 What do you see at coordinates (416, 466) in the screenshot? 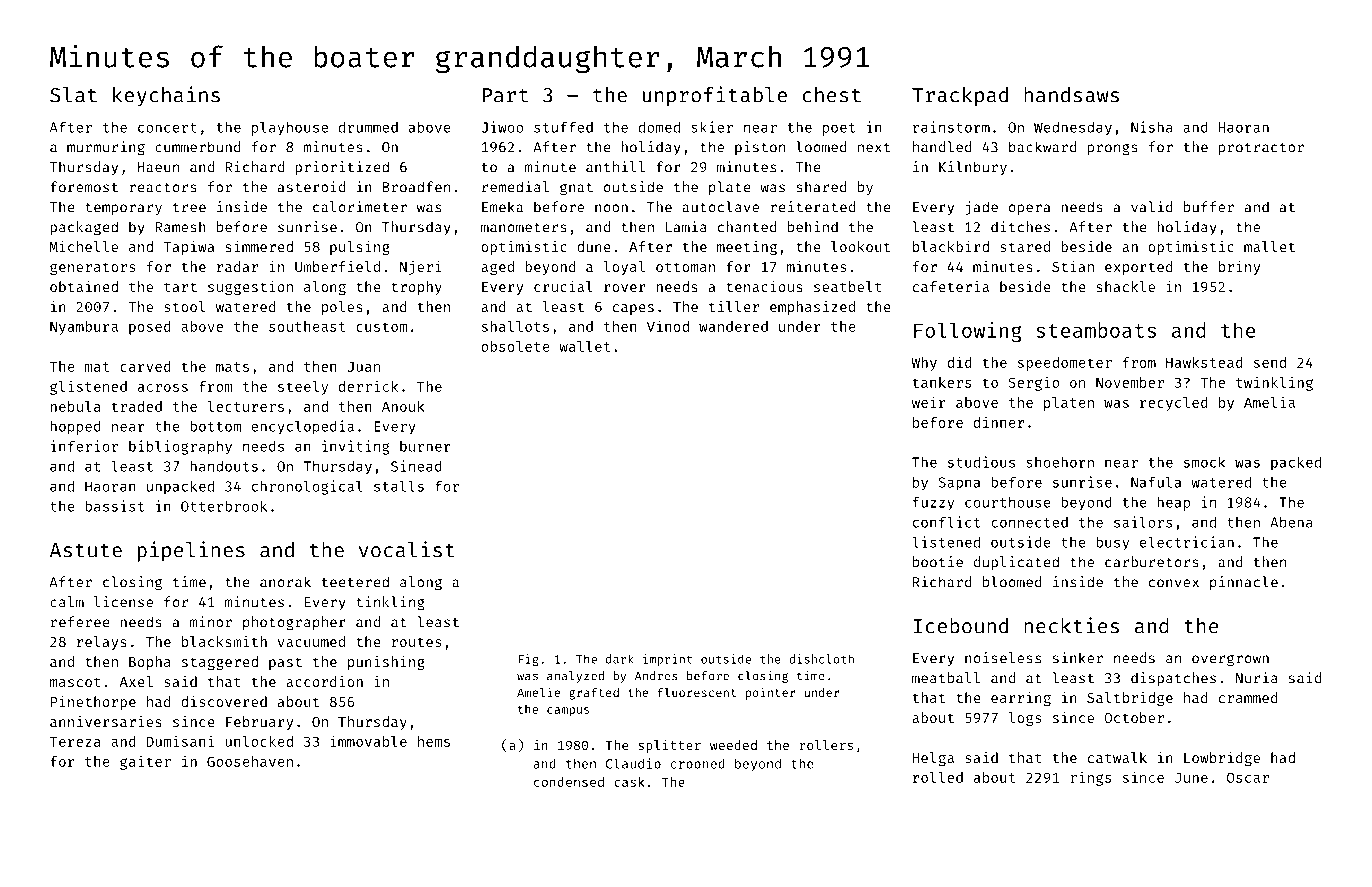
I see `Sinead` at bounding box center [416, 466].
